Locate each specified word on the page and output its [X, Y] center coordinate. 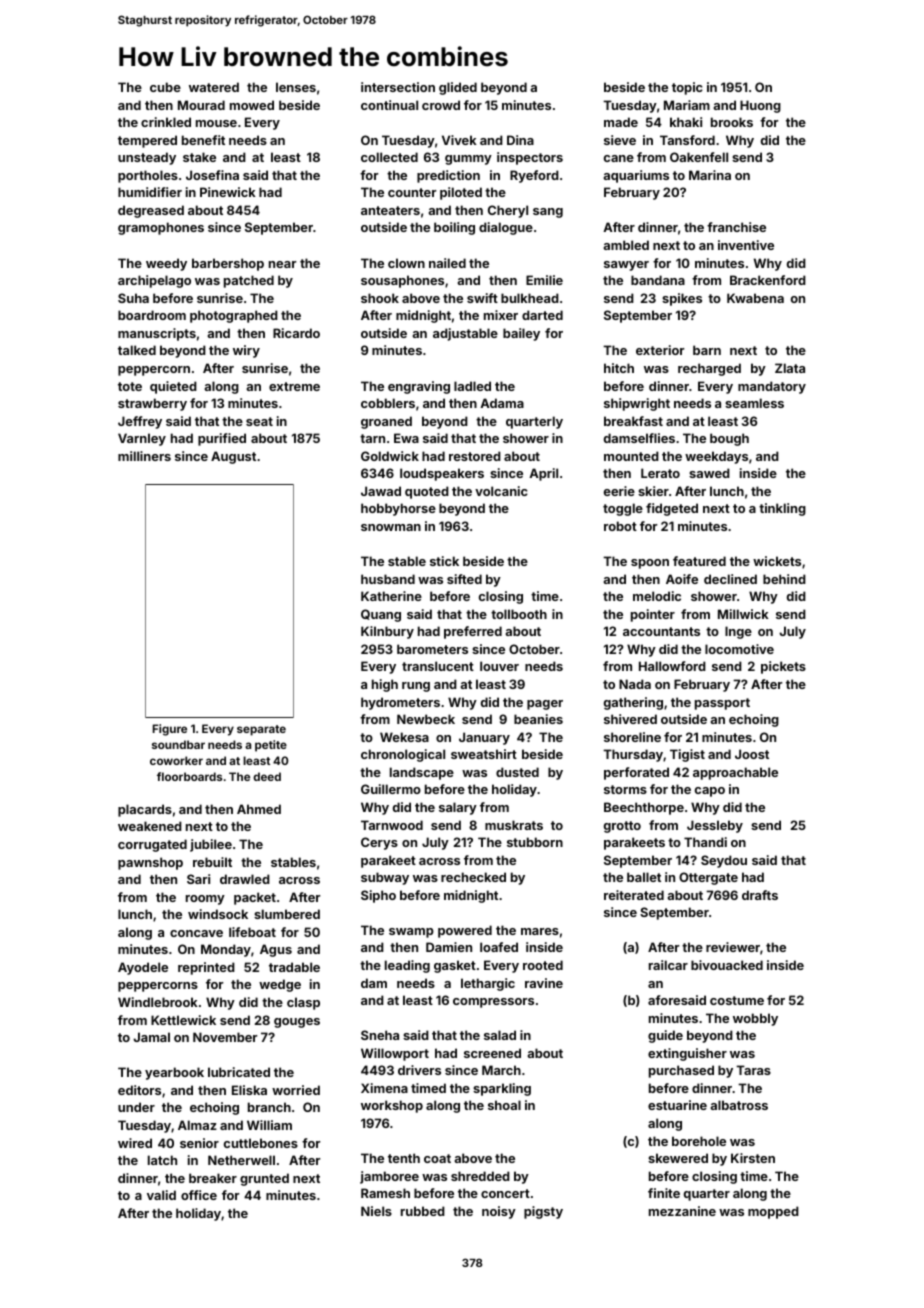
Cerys [379, 843]
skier [653, 491]
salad [500, 1035]
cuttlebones [261, 1143]
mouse [216, 123]
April [543, 474]
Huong [760, 106]
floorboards [189, 776]
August [233, 457]
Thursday [633, 755]
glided [458, 88]
